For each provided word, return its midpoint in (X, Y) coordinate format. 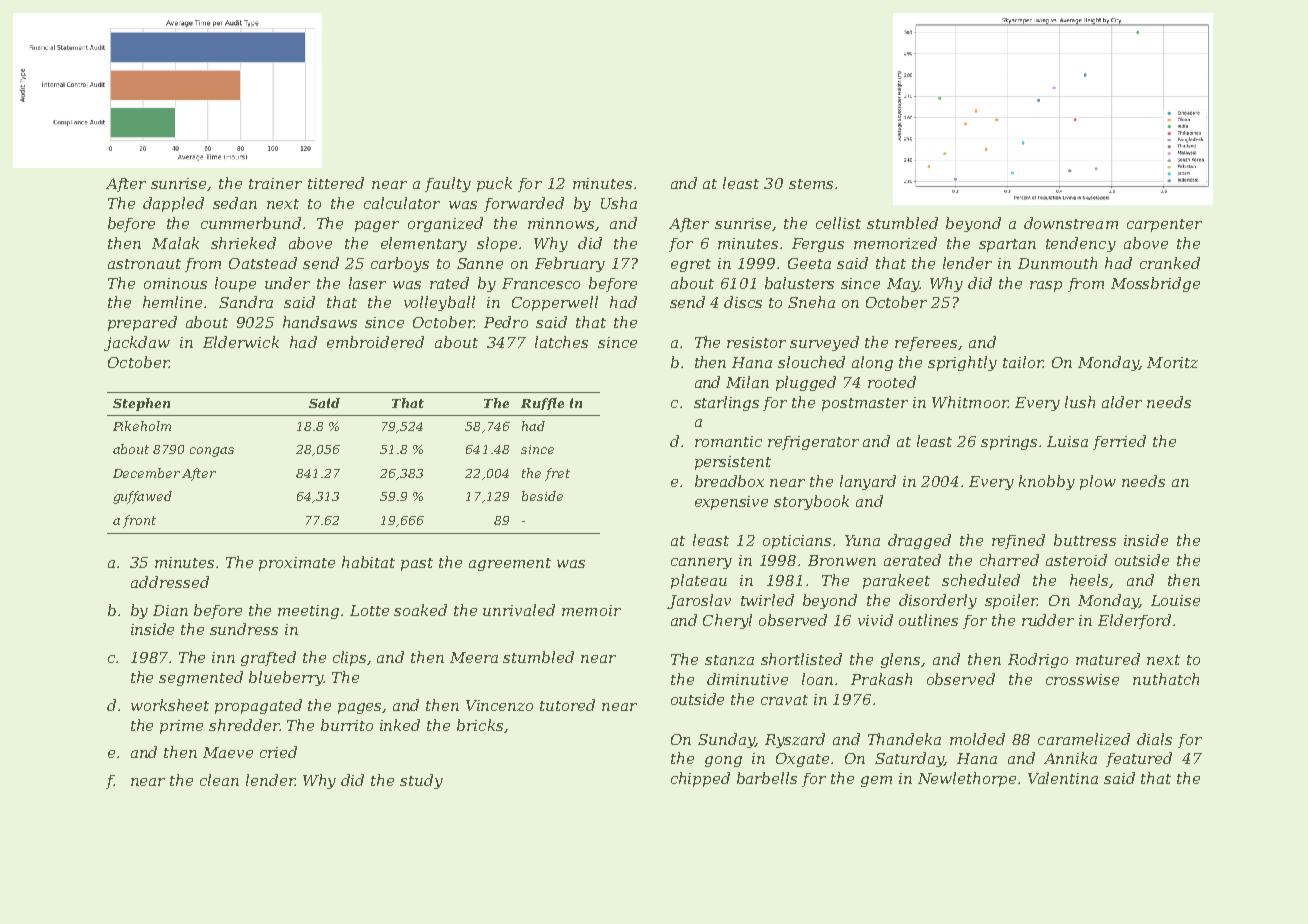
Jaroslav (699, 601)
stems (811, 184)
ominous (175, 283)
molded (977, 739)
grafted (268, 658)
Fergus (818, 245)
